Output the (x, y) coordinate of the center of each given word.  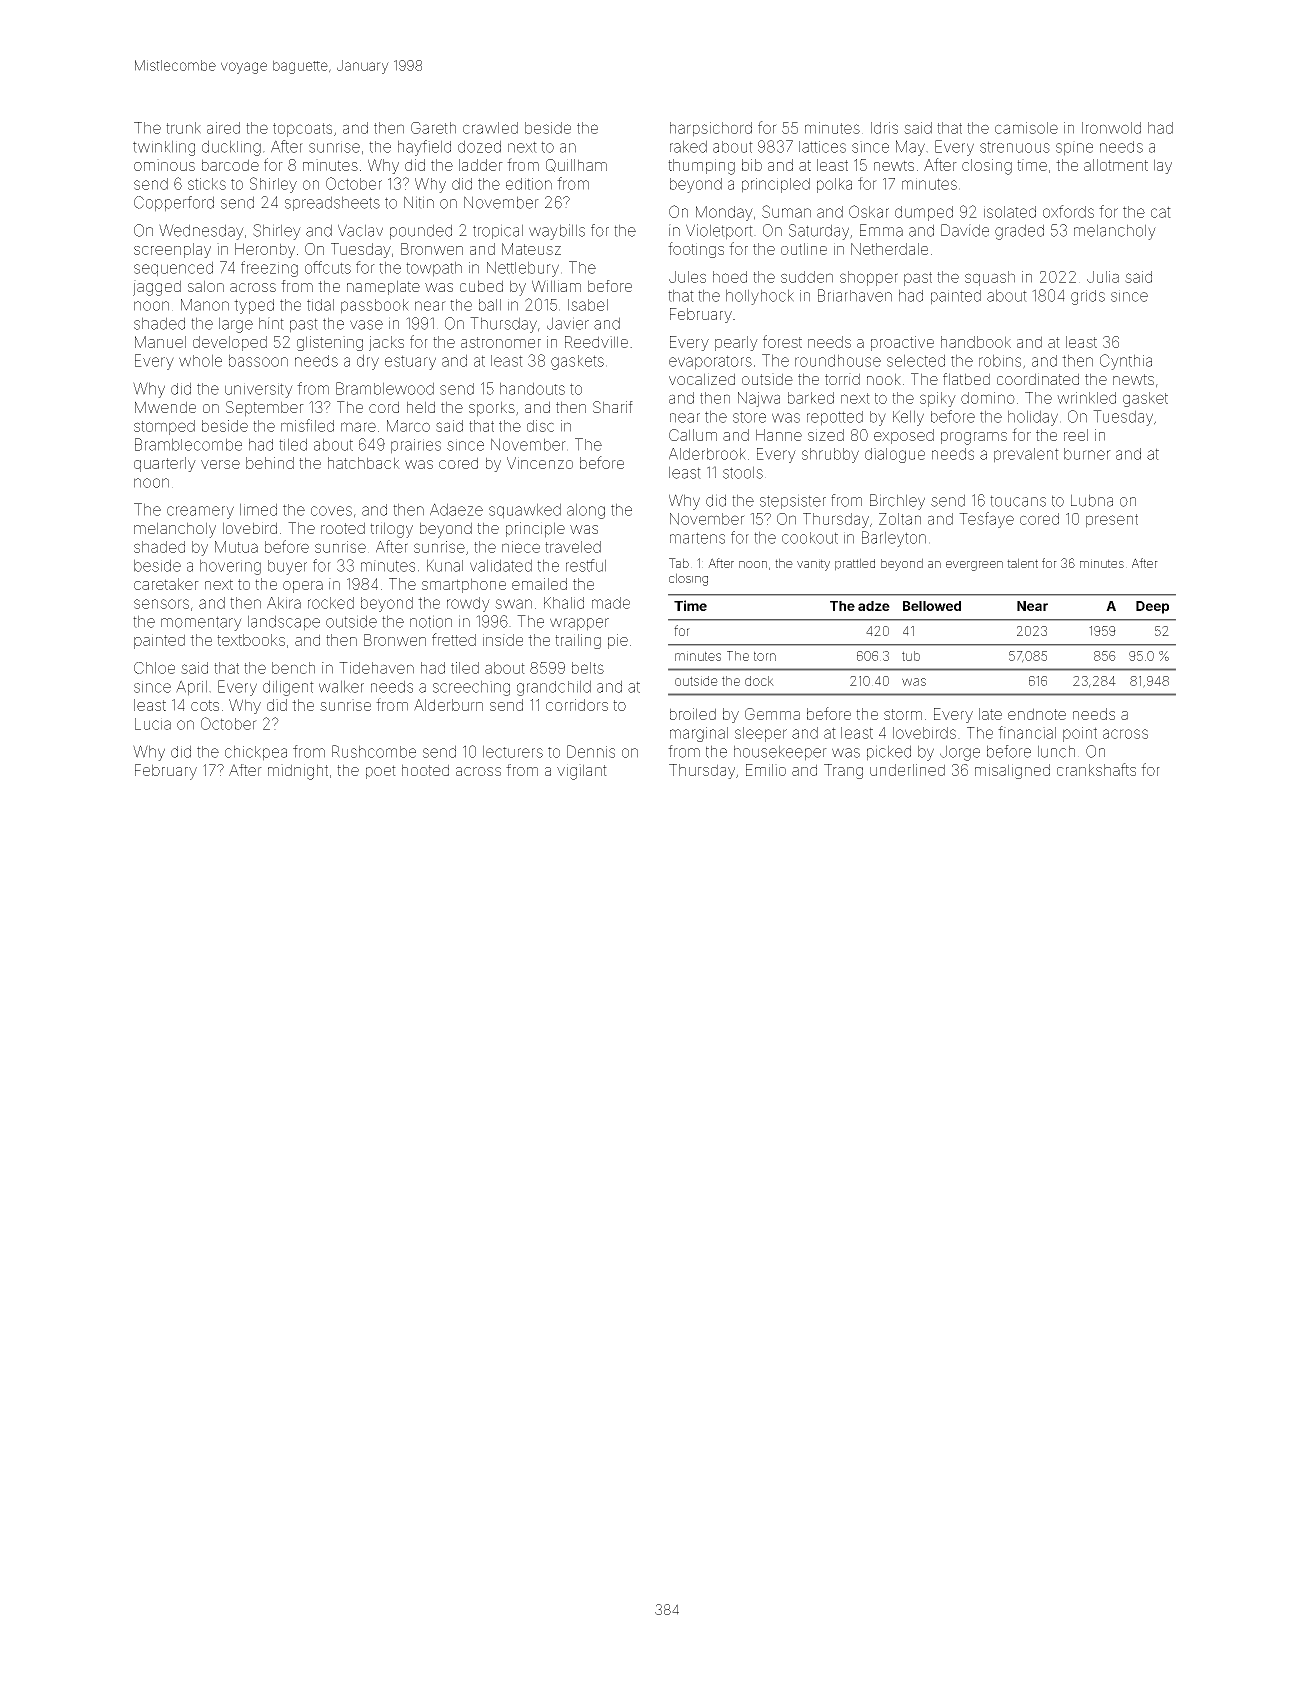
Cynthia (1126, 362)
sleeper (761, 734)
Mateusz (531, 249)
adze (874, 606)
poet (381, 772)
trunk (183, 128)
